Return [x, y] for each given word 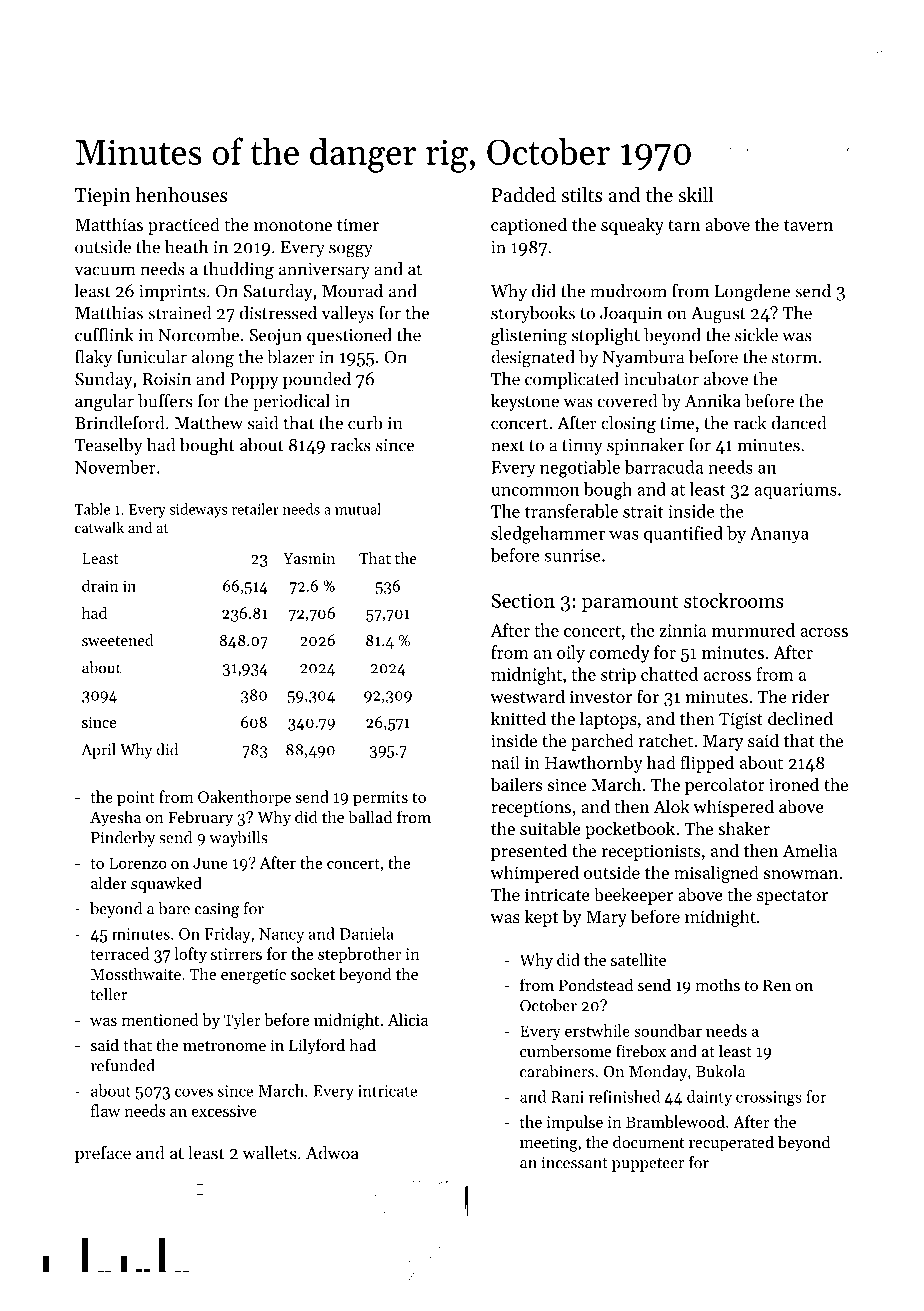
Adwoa [332, 1153]
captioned [529, 226]
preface [103, 1154]
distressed [278, 313]
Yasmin [309, 558]
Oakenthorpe [244, 798]
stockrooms [734, 600]
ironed [794, 784]
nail [505, 762]
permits [380, 798]
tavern [808, 225]
